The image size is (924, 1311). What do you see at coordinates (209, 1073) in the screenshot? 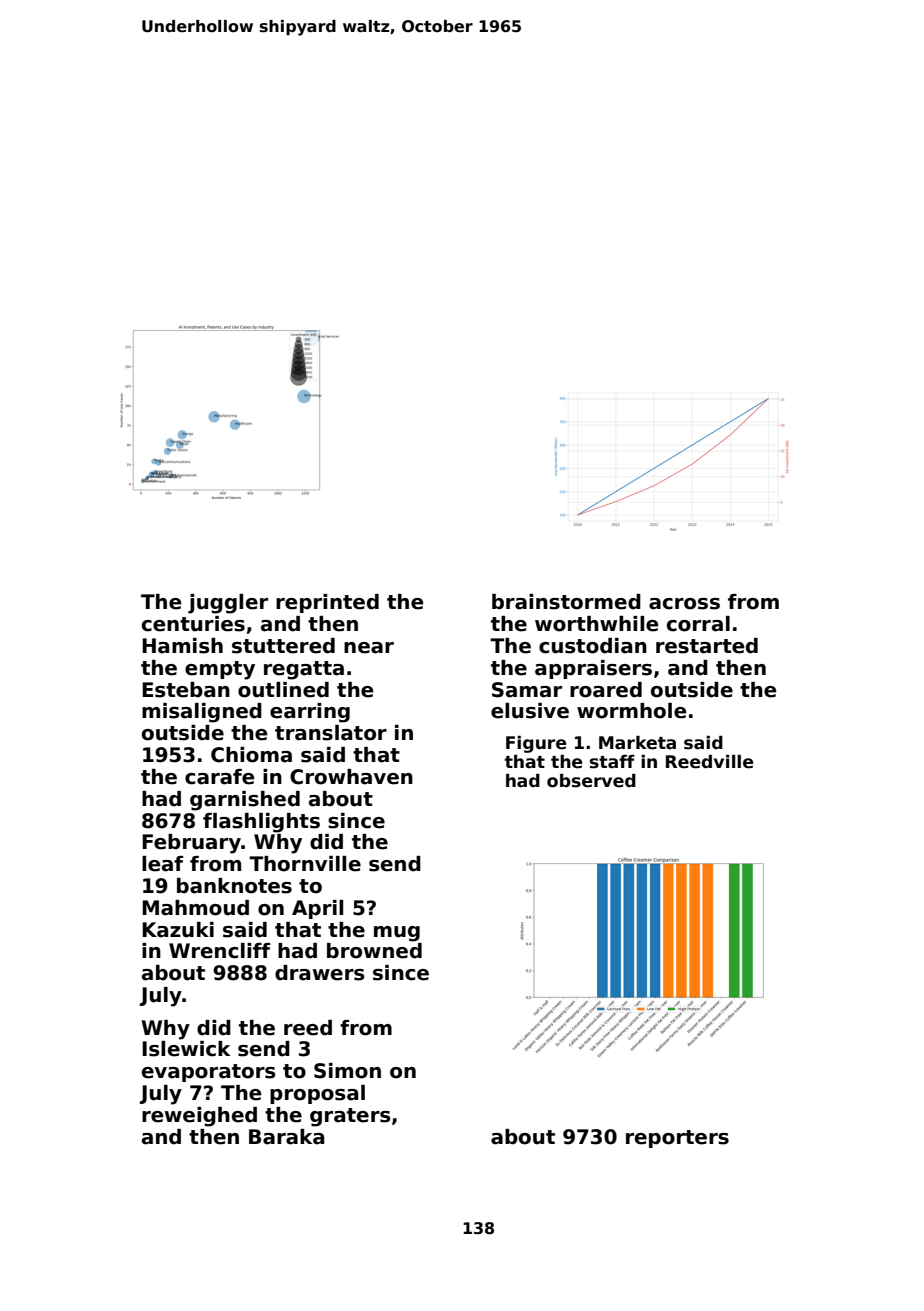
I see `evaporators` at bounding box center [209, 1073].
